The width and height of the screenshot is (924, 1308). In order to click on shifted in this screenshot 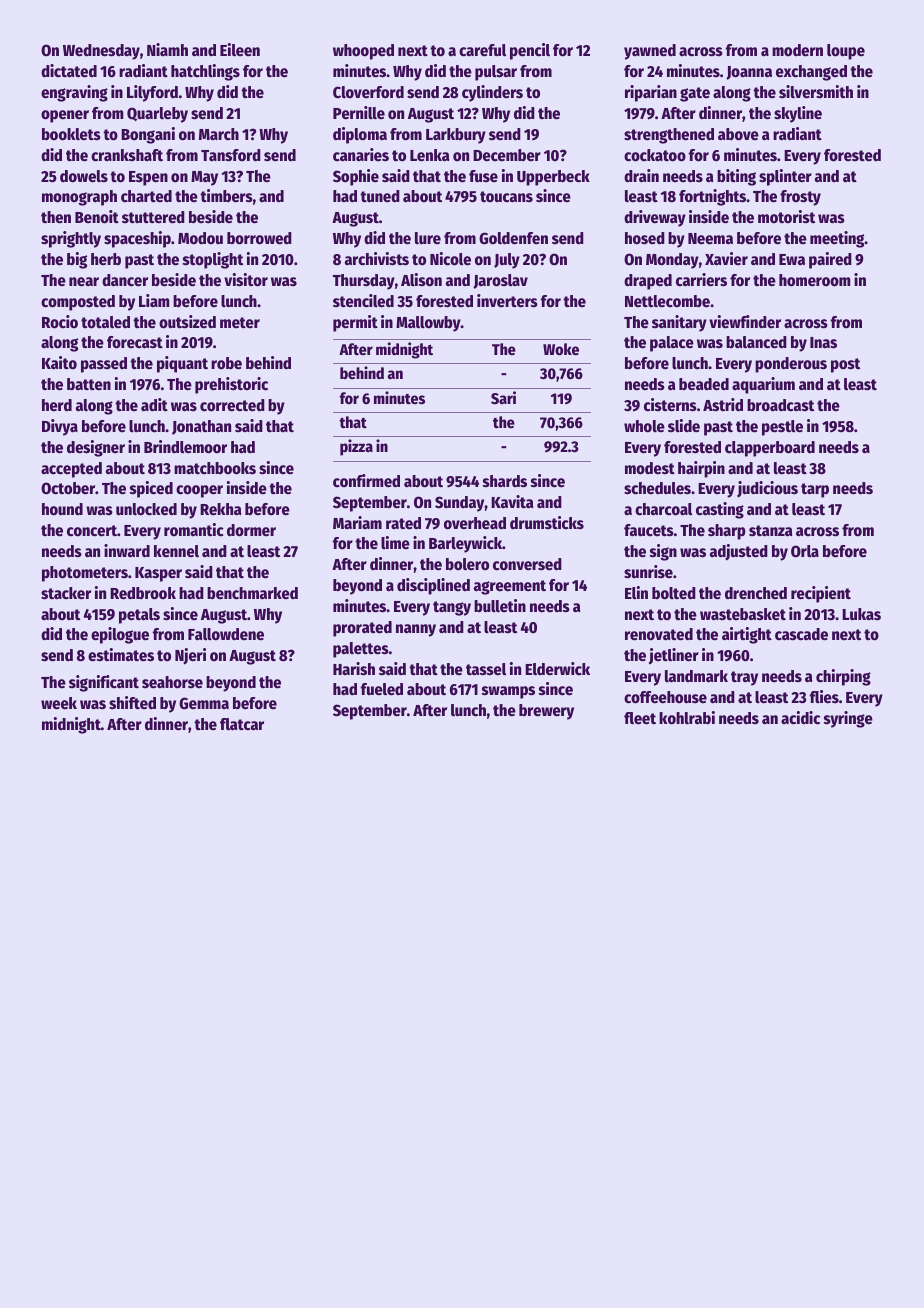, I will do `click(132, 703)`.
